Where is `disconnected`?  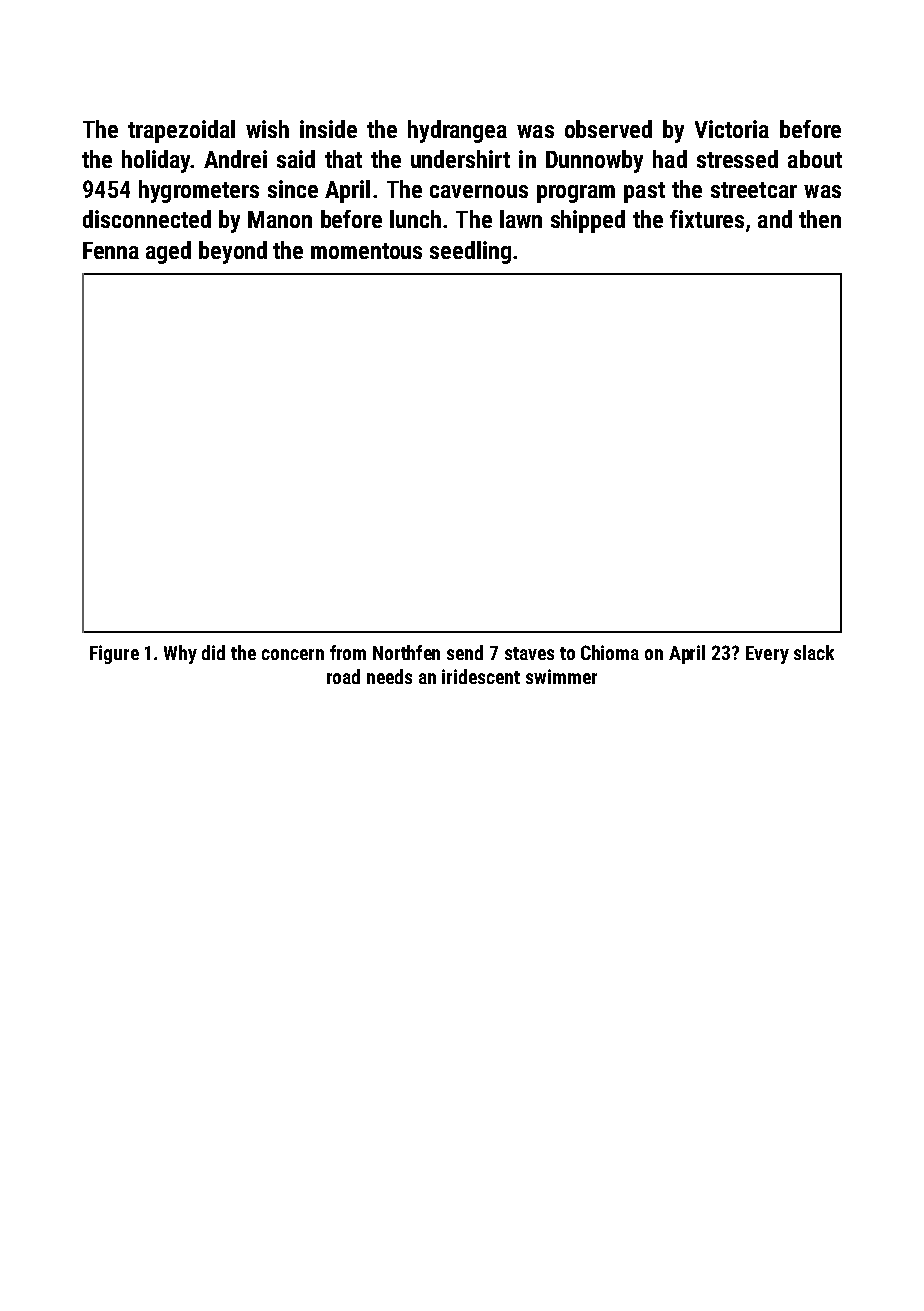 disconnected is located at coordinates (147, 219).
